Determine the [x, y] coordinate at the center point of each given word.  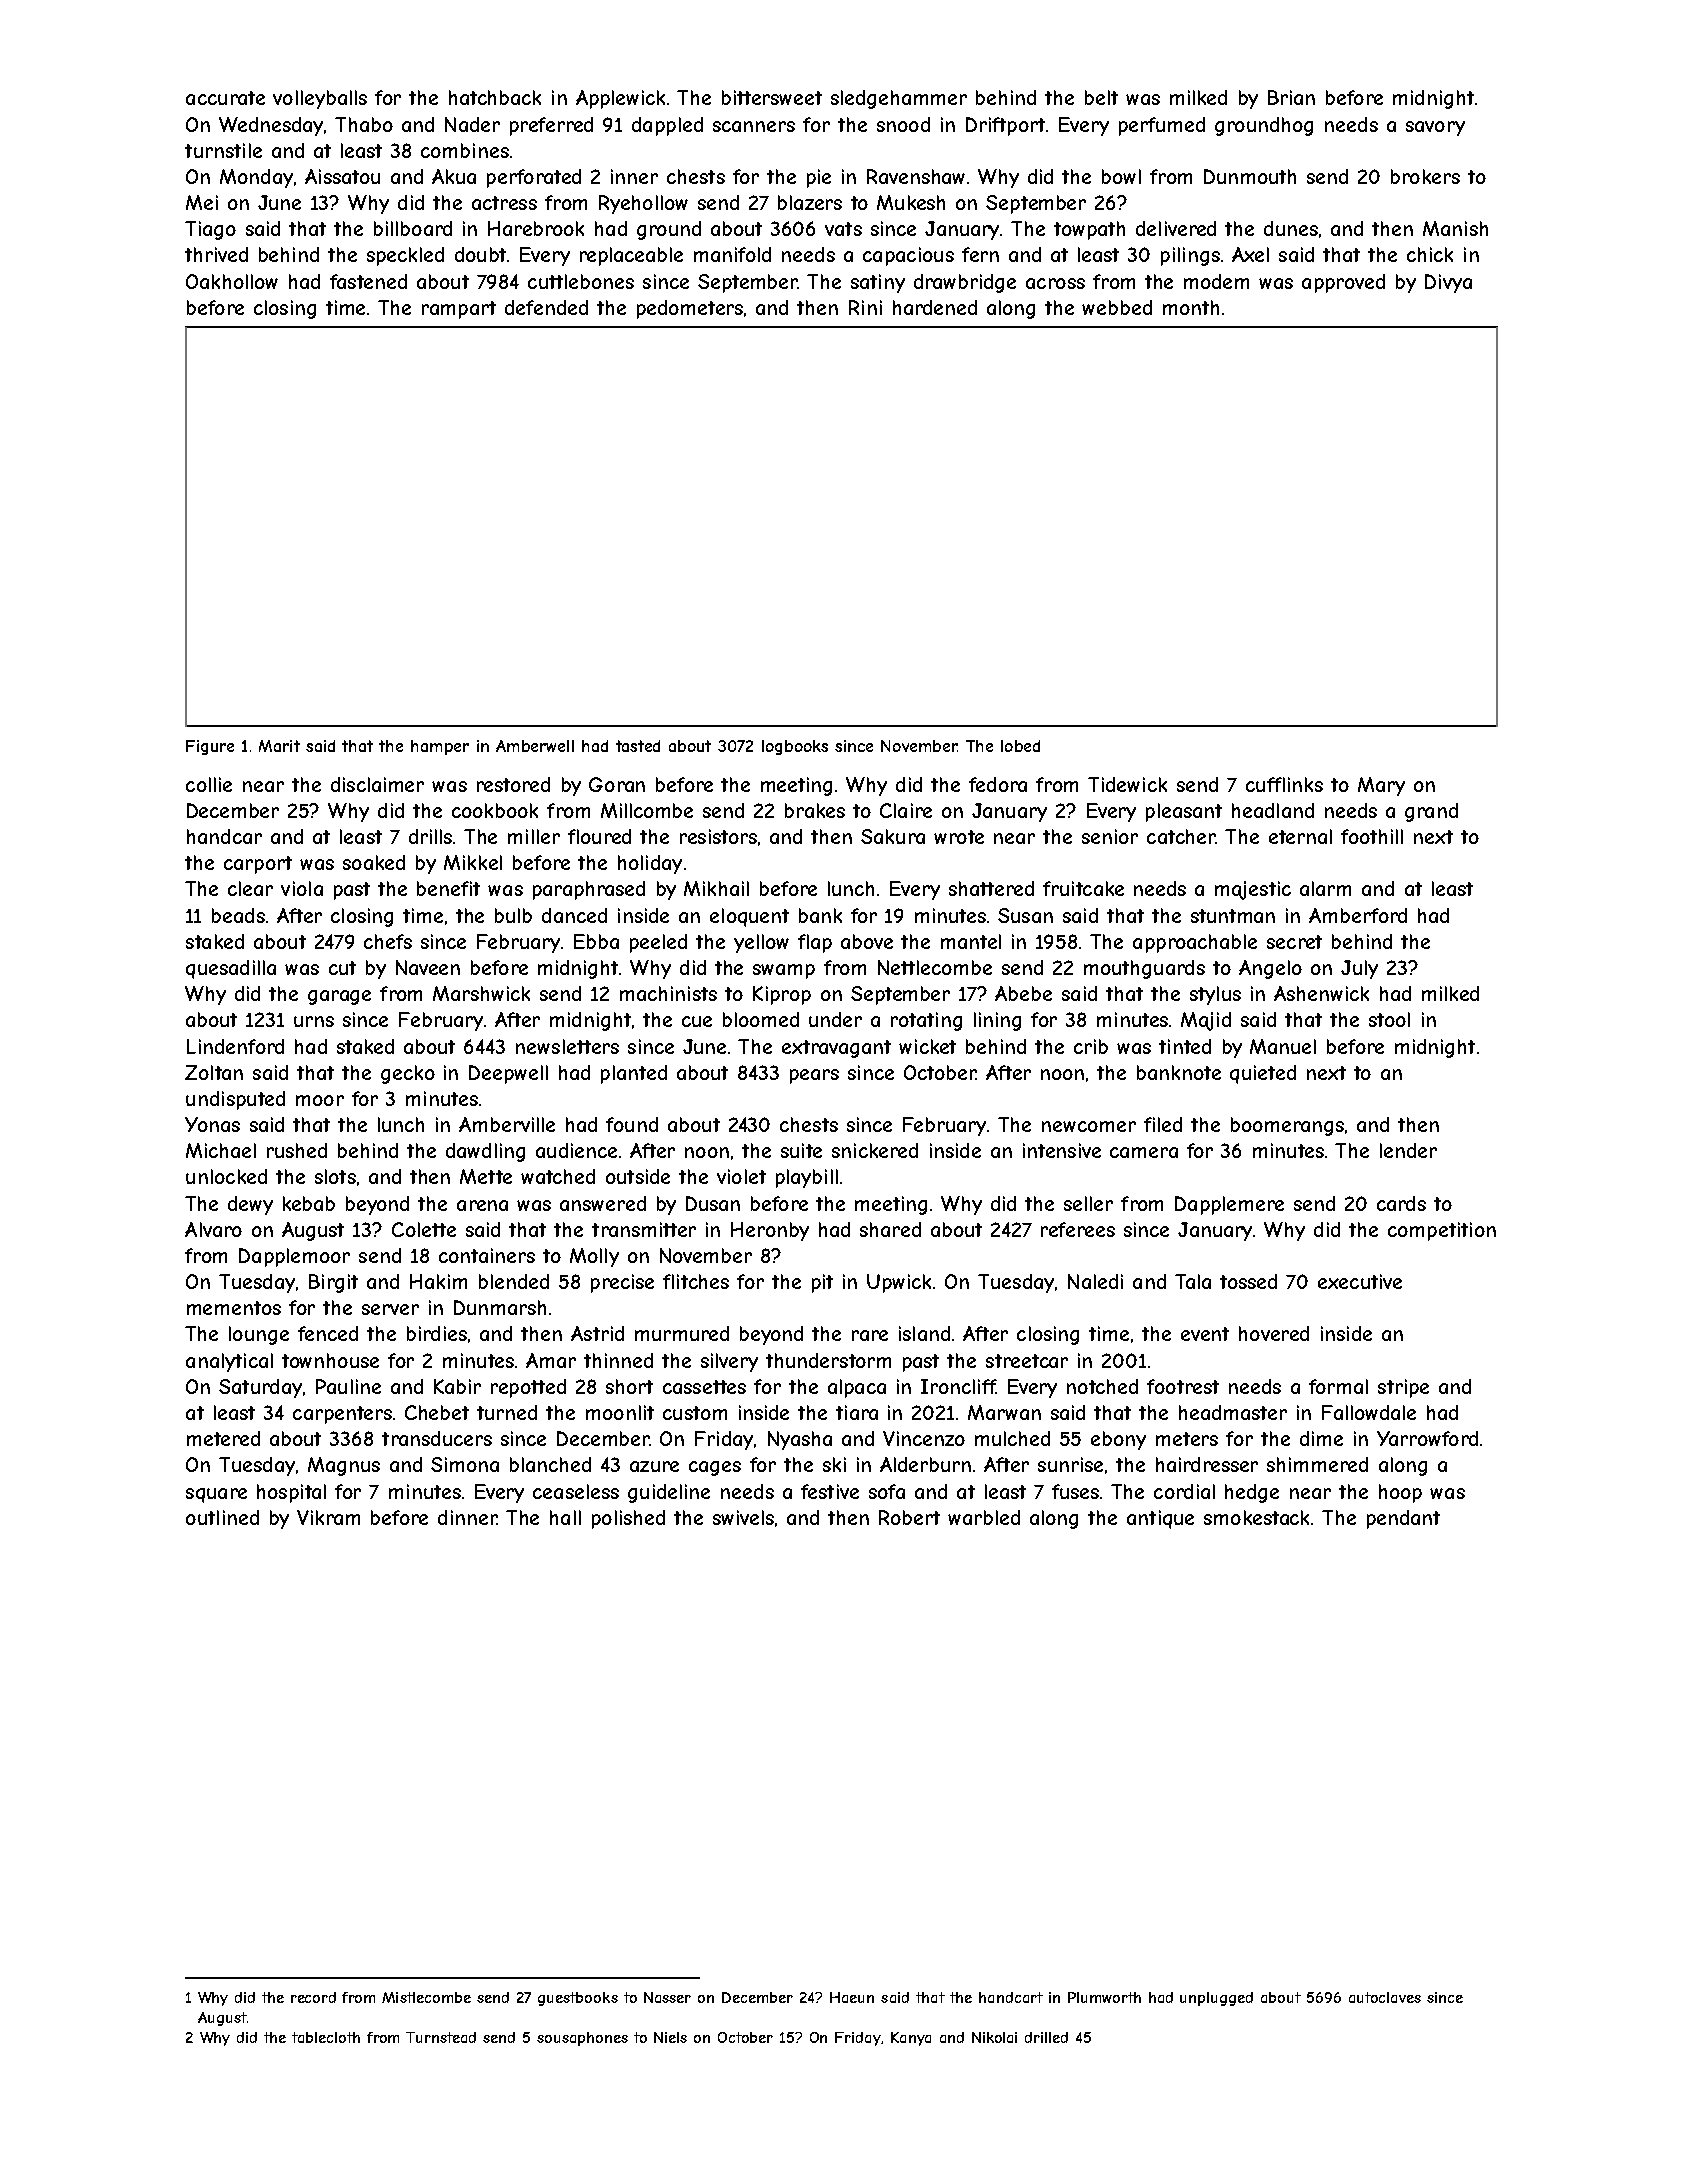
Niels [670, 2037]
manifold [732, 254]
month [1191, 307]
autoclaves [1385, 1997]
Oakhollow [232, 281]
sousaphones [582, 2039]
